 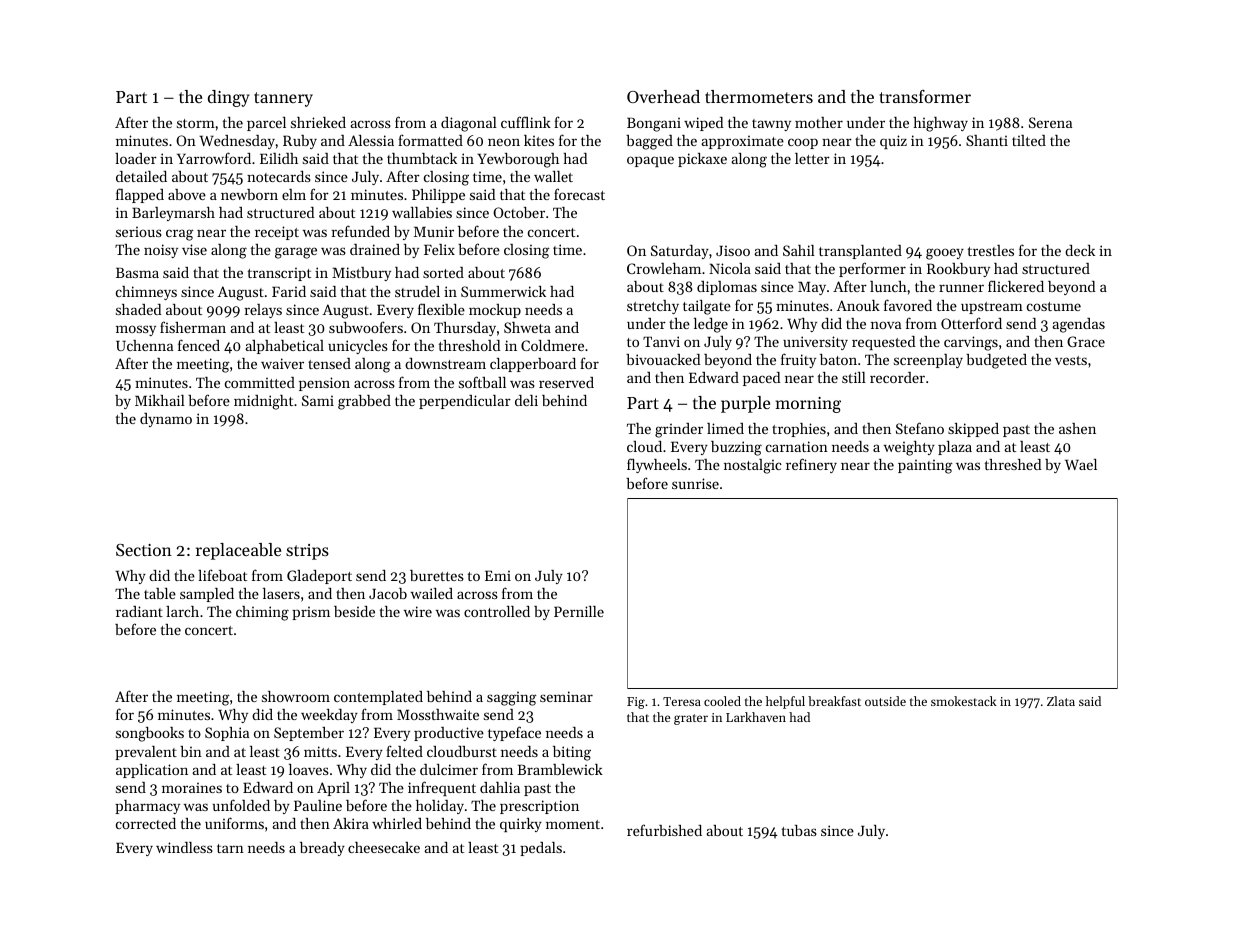 What do you see at coordinates (663, 96) in the screenshot?
I see `Overhead` at bounding box center [663, 96].
